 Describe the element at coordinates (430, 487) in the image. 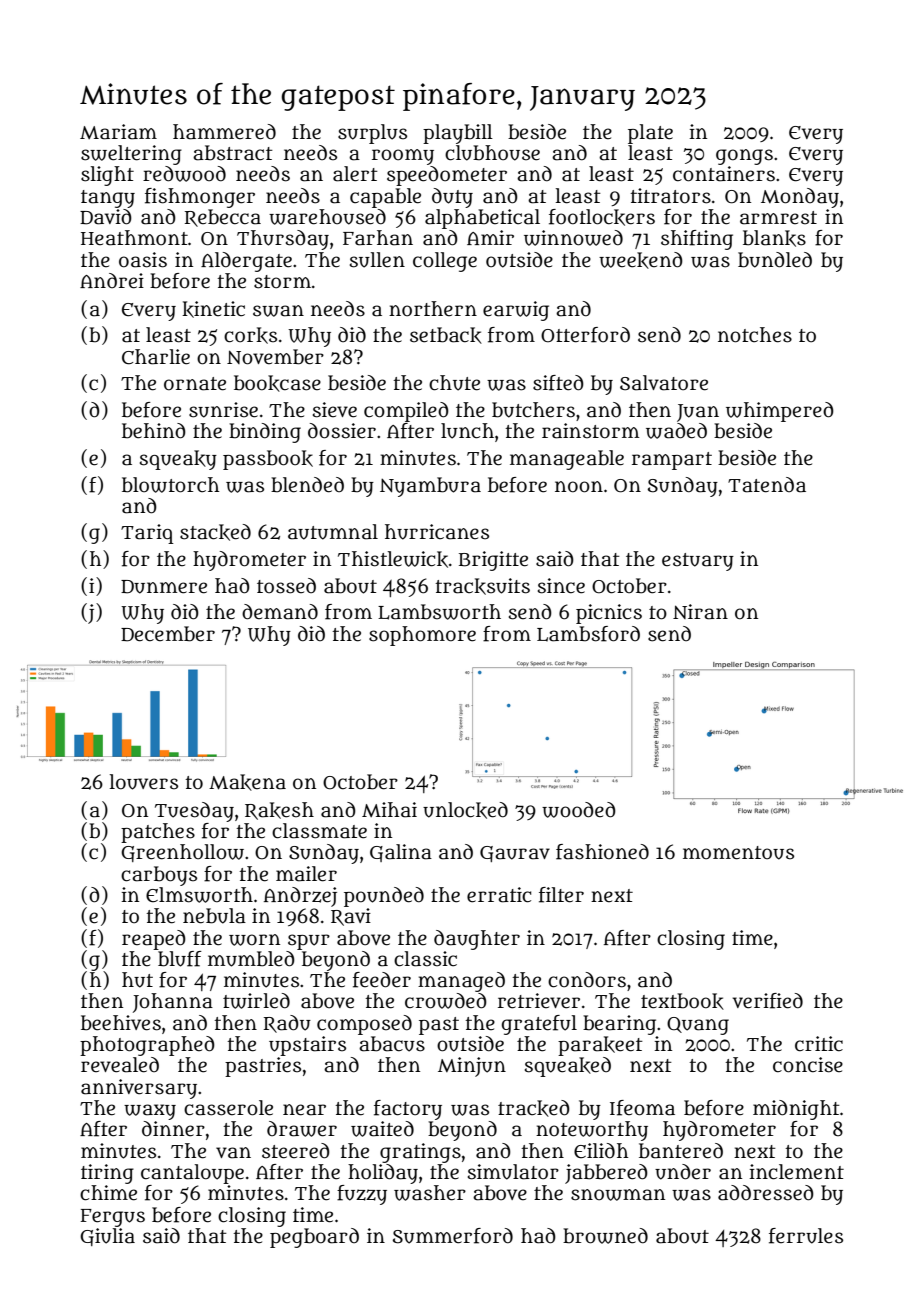

I see `Nyambura` at that location.
